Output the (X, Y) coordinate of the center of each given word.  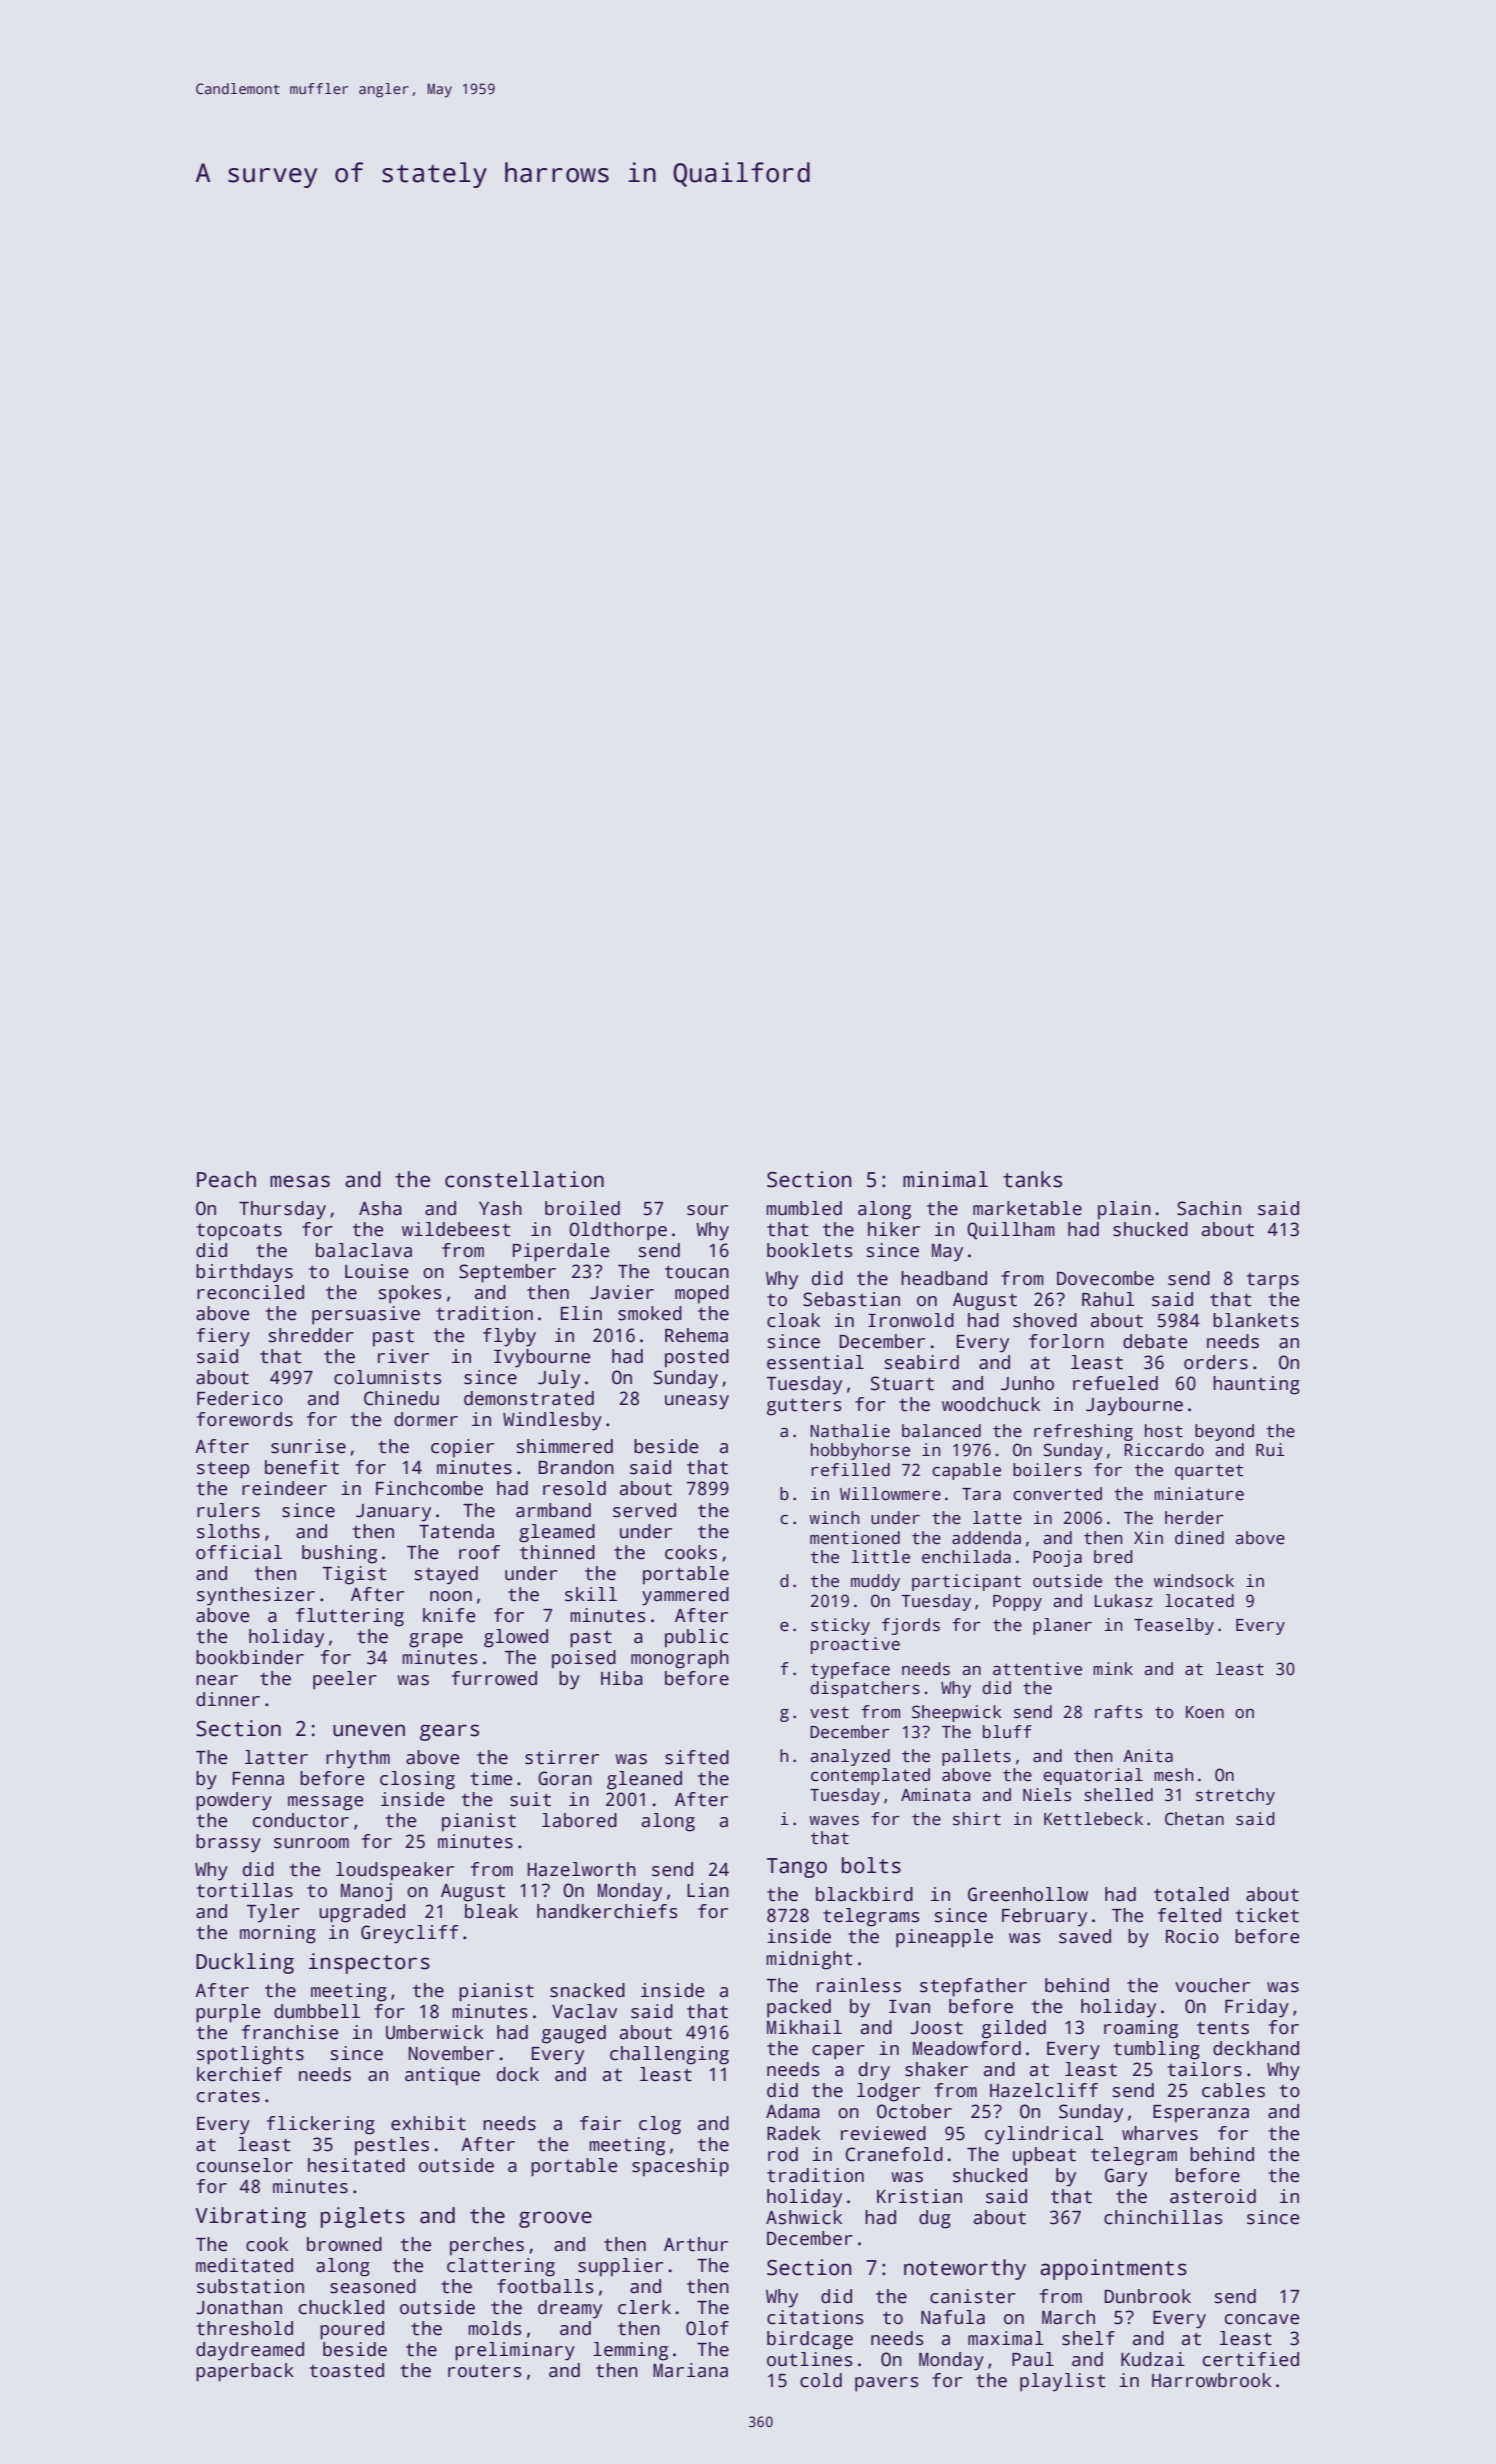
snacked (587, 1990)
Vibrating (250, 2217)
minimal (945, 1179)
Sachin (1209, 1208)
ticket (1267, 1915)
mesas (300, 1181)
